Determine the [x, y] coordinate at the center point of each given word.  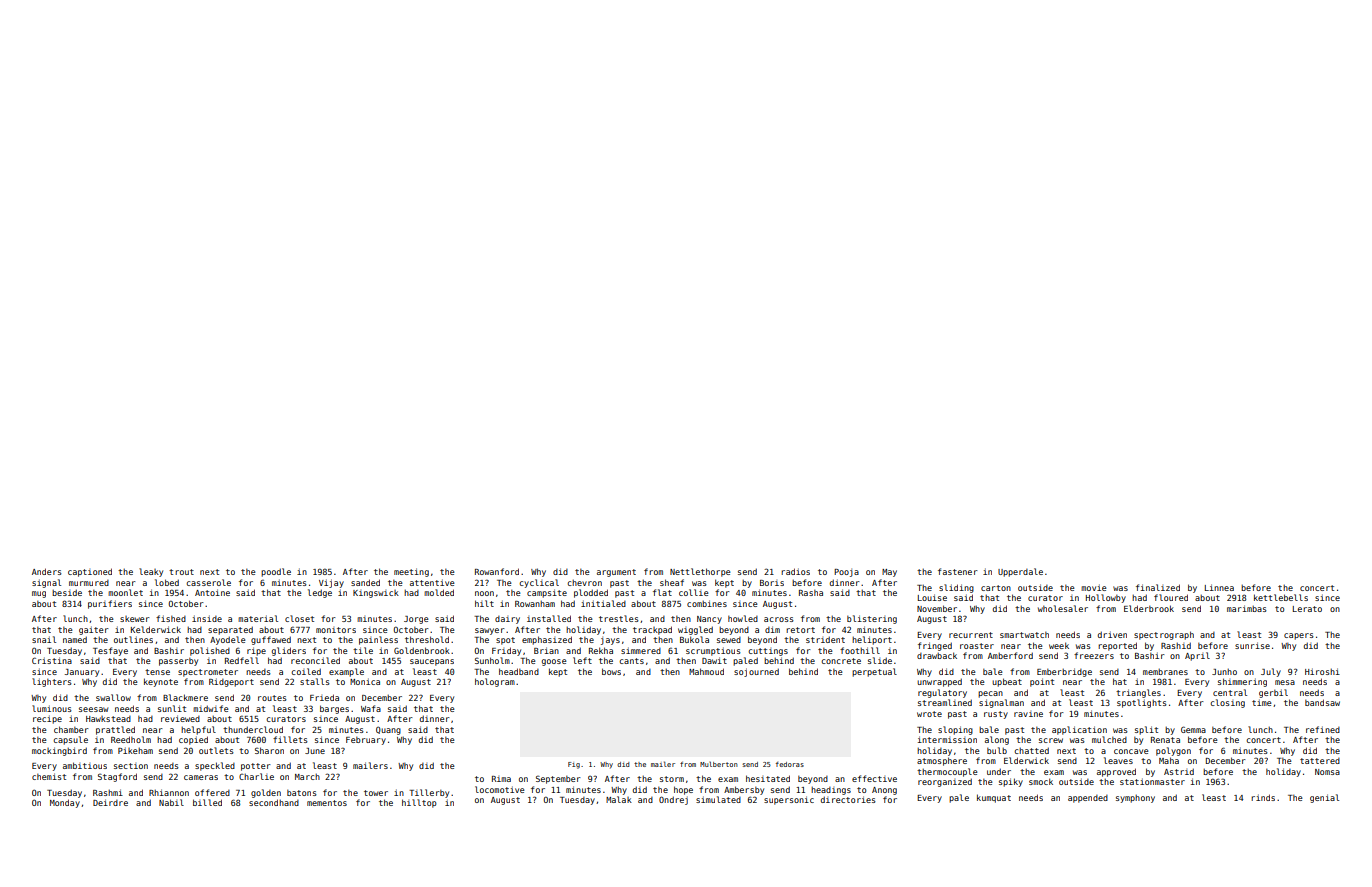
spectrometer [208, 673]
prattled [115, 730]
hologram [495, 682]
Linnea [1219, 587]
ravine [1028, 714]
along [997, 740]
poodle [276, 572]
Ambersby [744, 790]
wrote [929, 714]
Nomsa [1327, 772]
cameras [201, 777]
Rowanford [497, 571]
